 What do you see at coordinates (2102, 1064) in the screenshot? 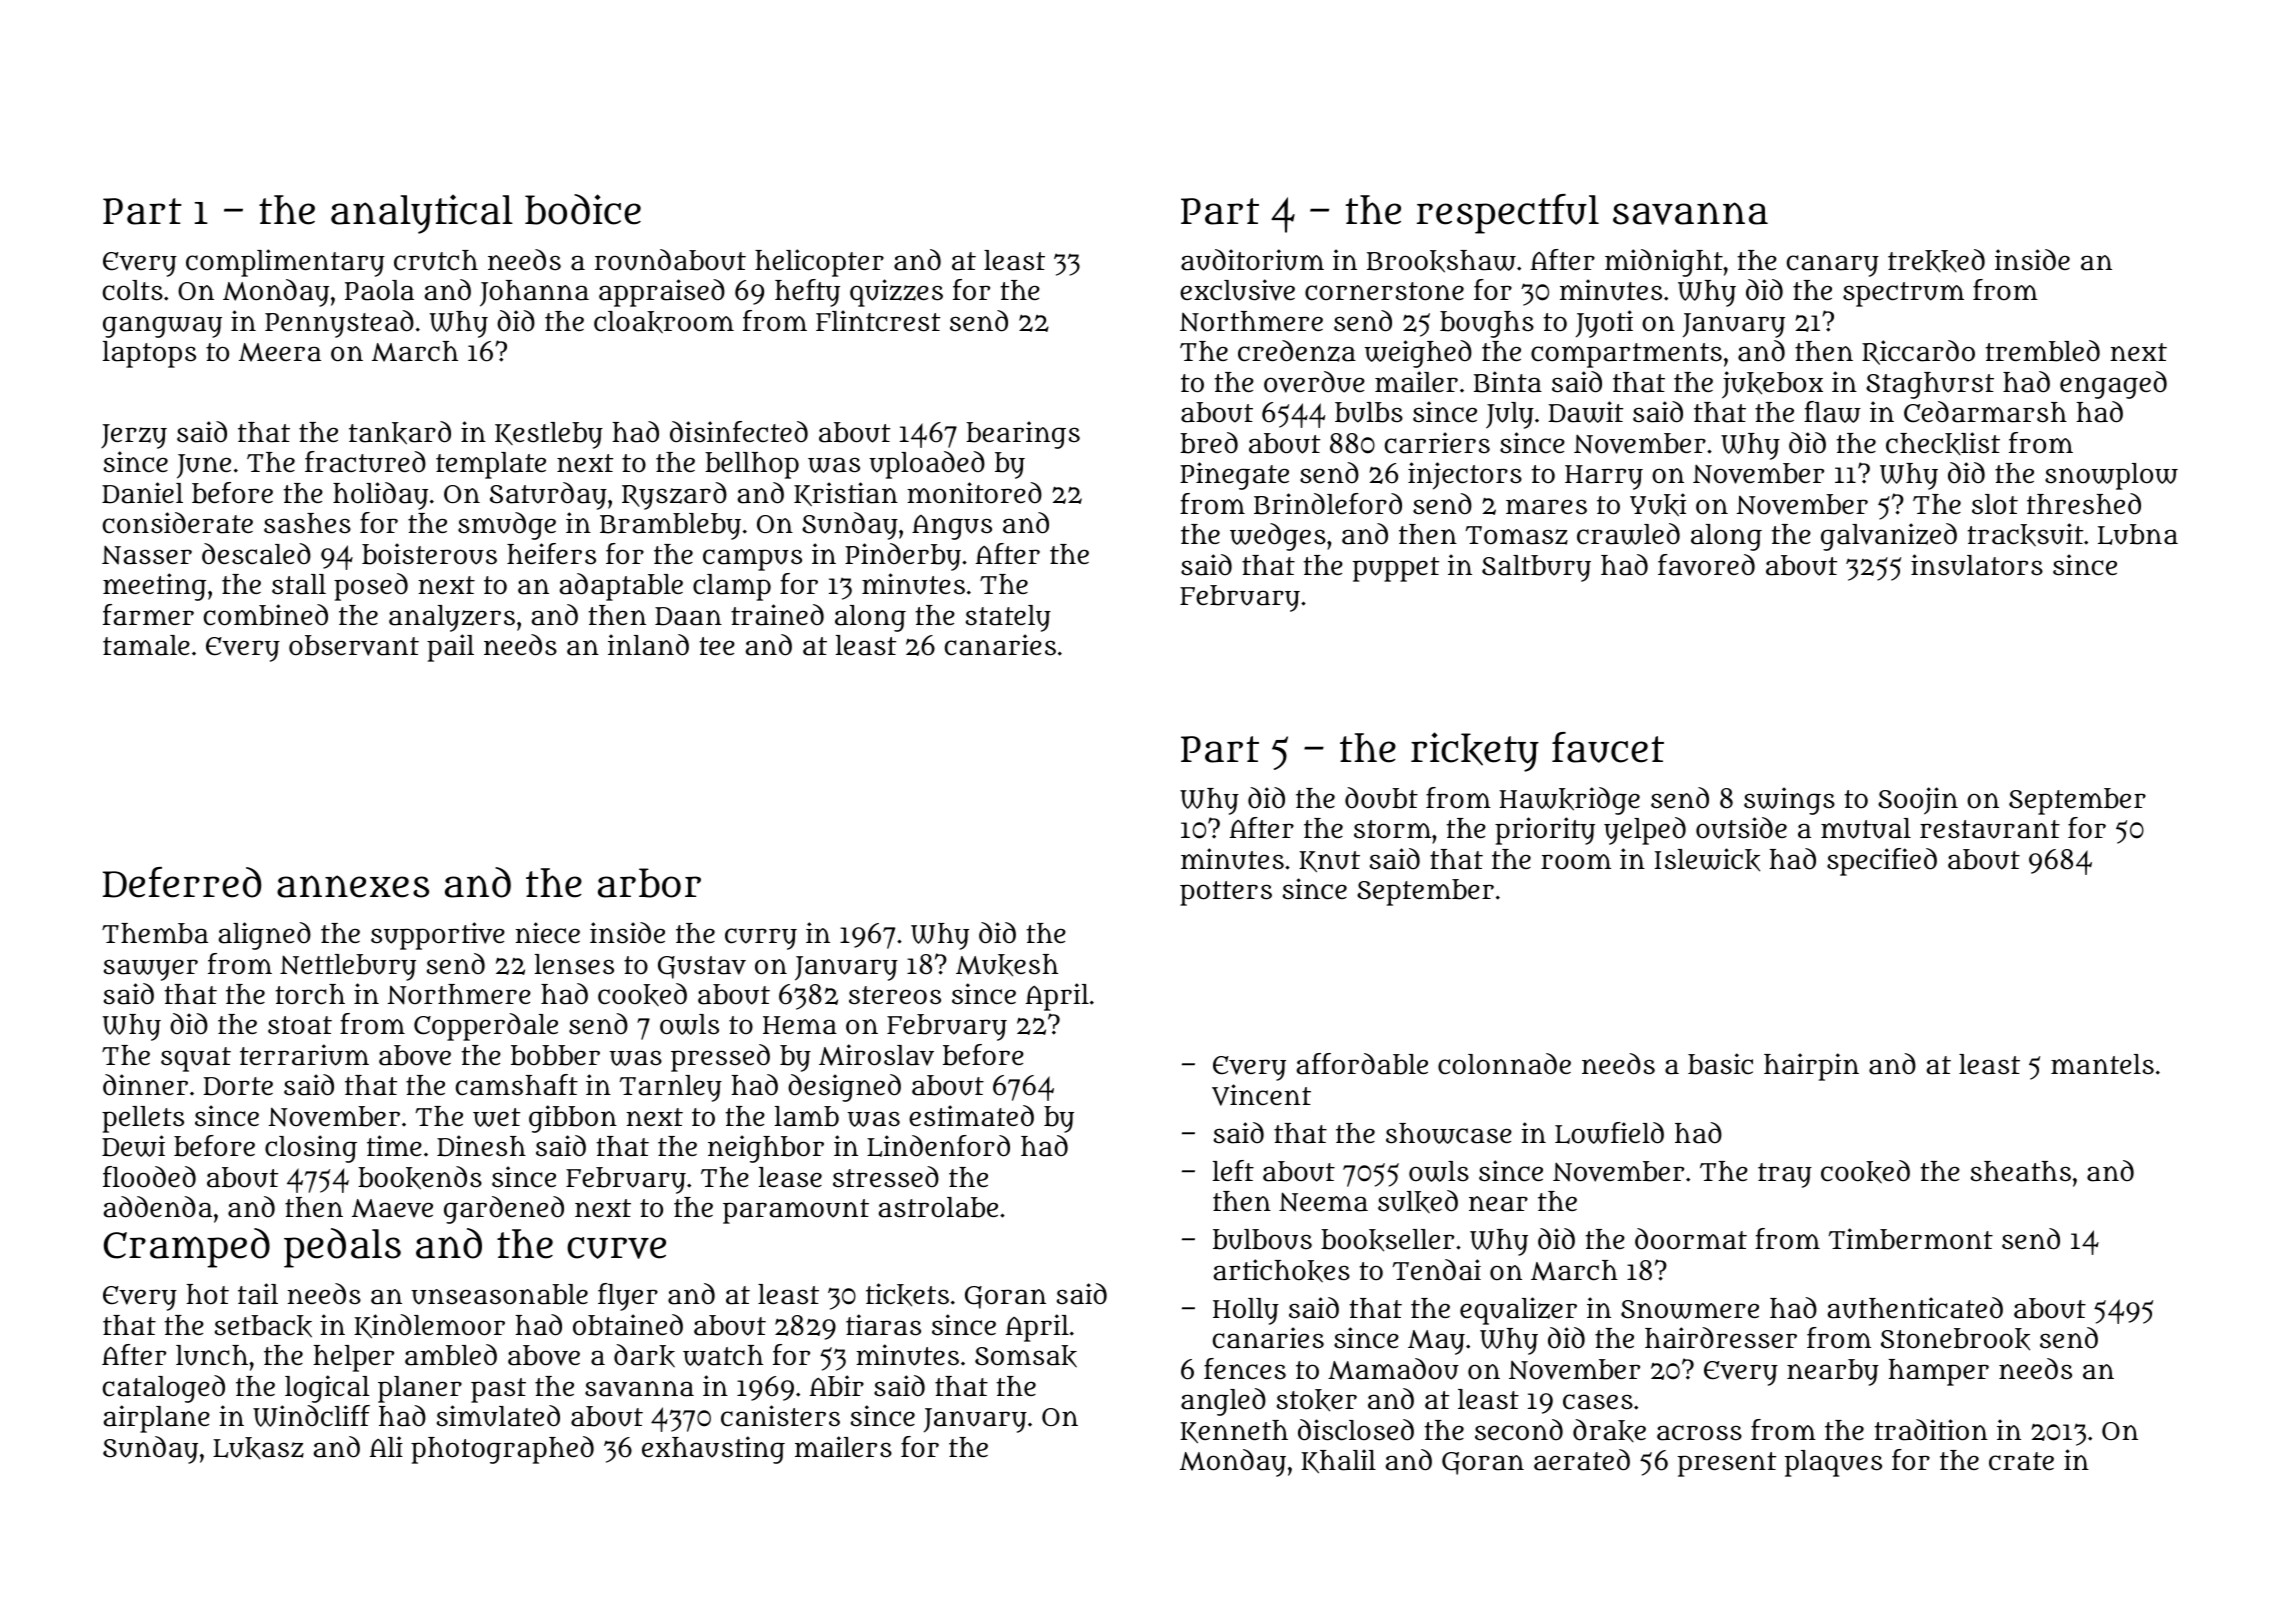
I see `mantels` at bounding box center [2102, 1064].
